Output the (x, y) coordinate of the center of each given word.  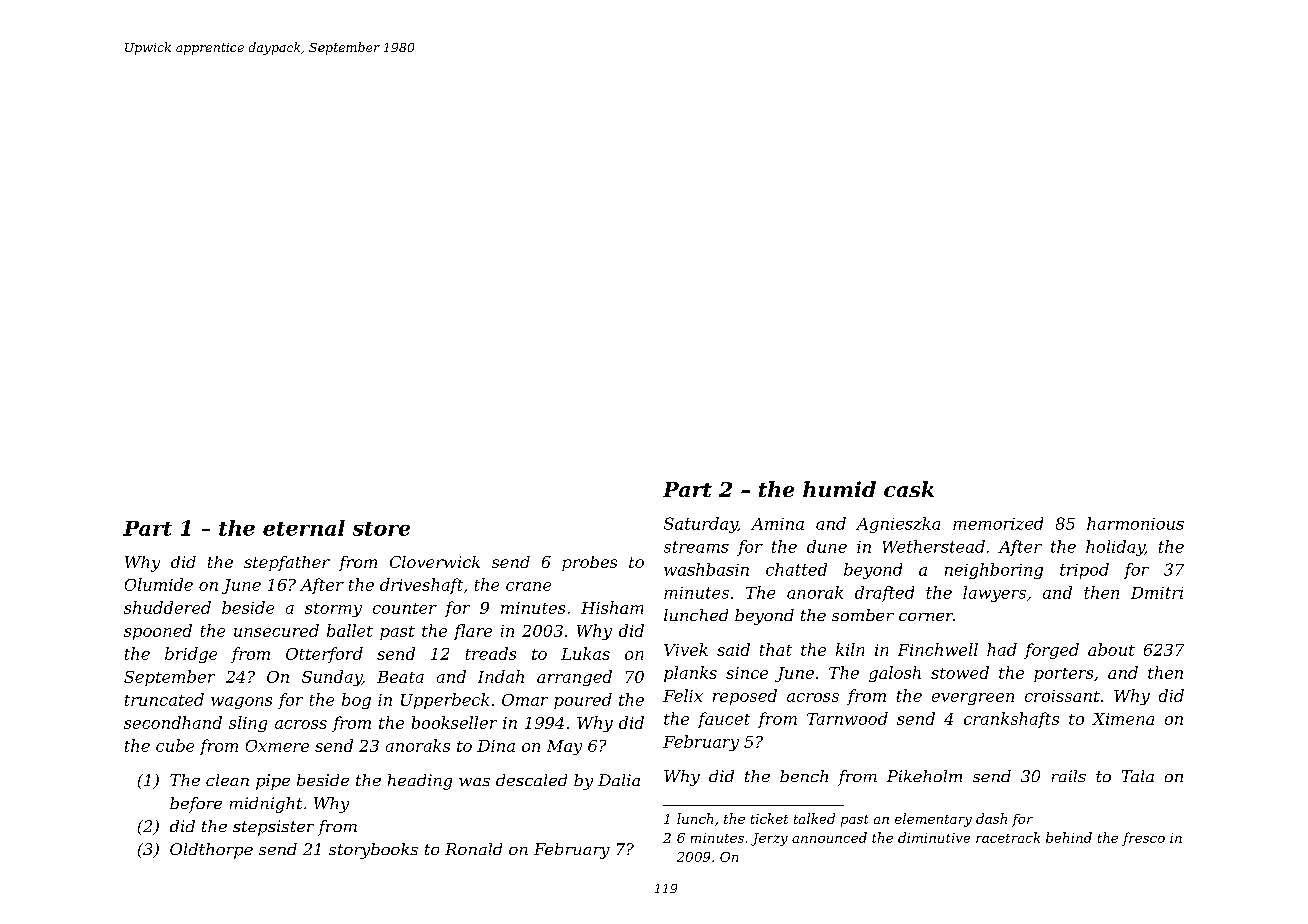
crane (528, 586)
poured (583, 701)
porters (1063, 675)
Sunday (332, 678)
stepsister (273, 828)
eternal (304, 528)
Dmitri (1157, 593)
